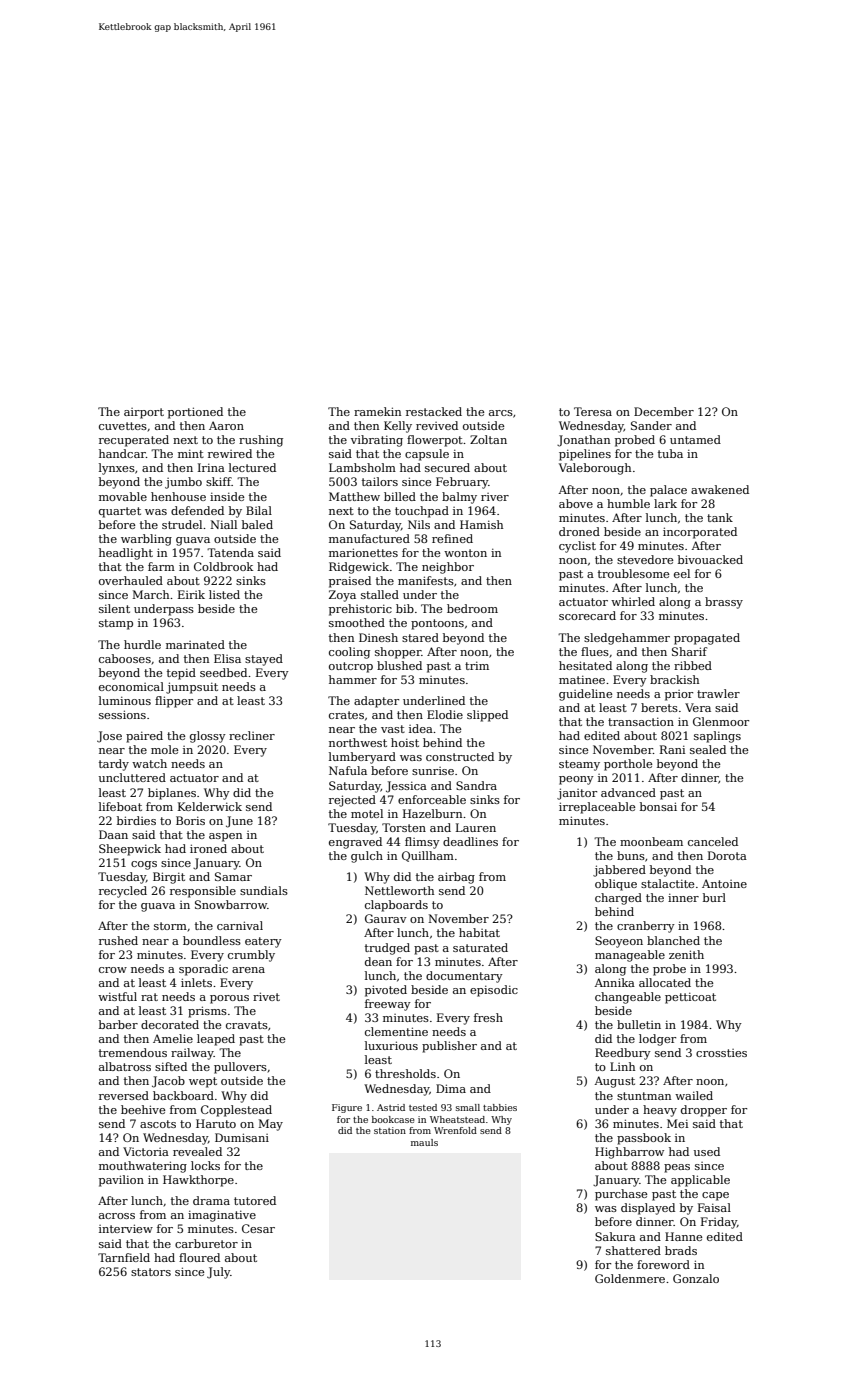  I want to click on stalled, so click(380, 594).
